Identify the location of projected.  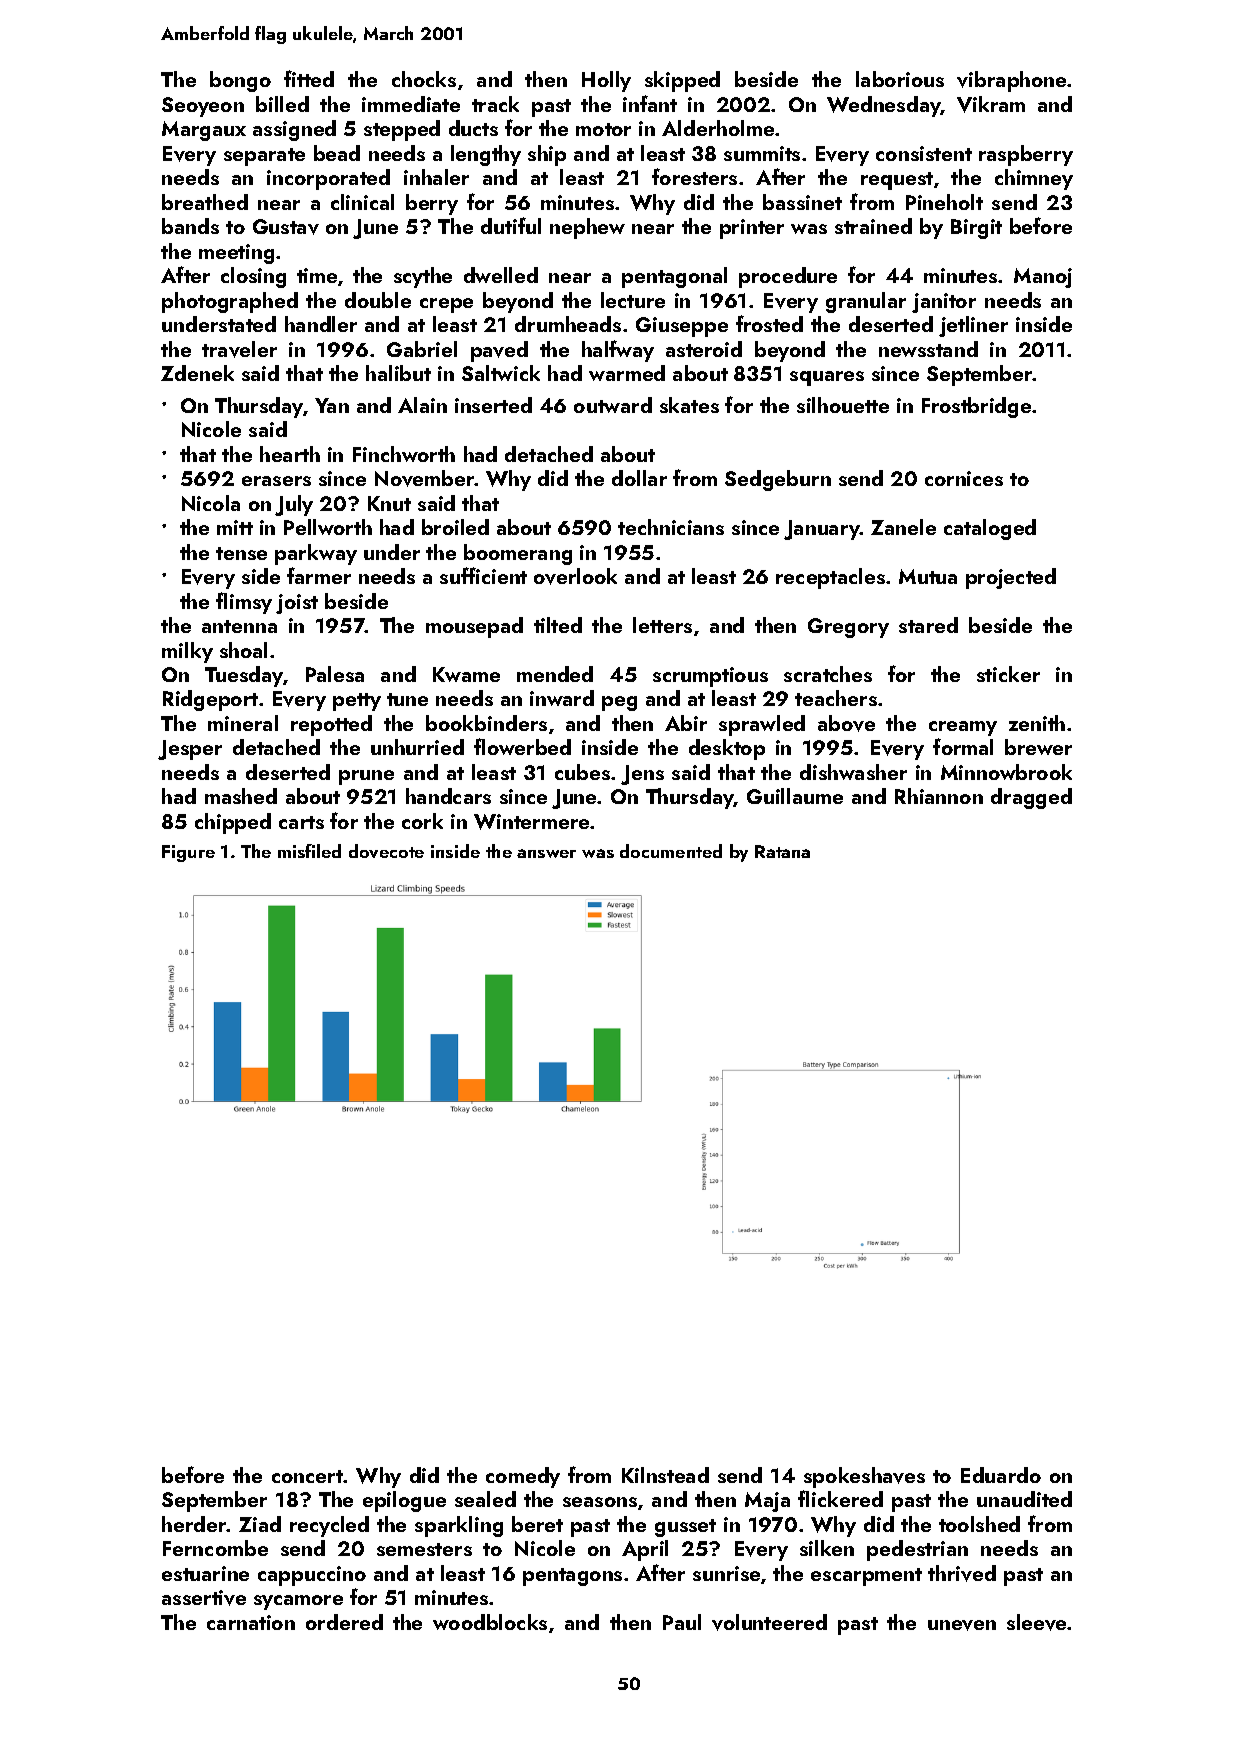
(1011, 578).
